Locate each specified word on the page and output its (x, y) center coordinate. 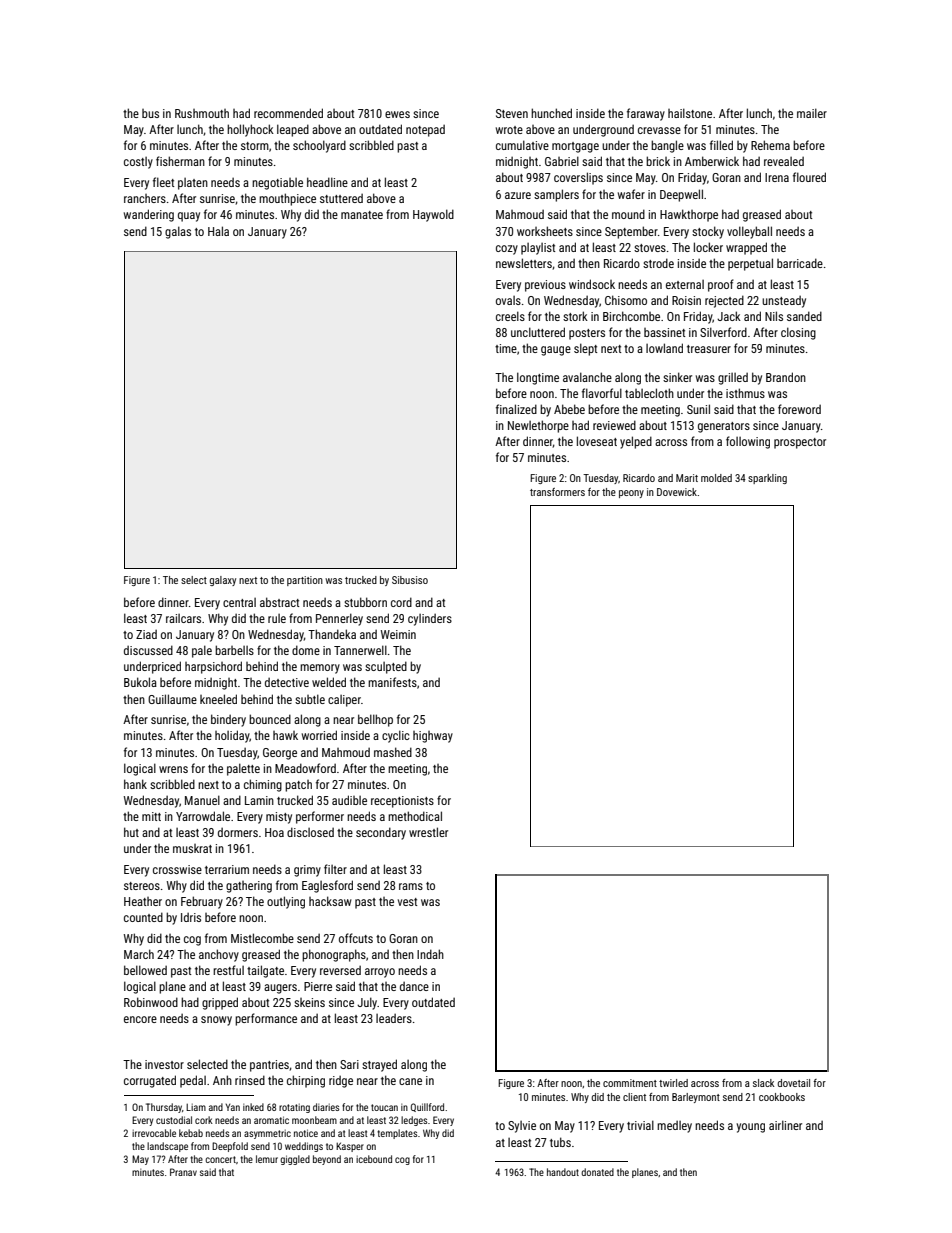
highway (433, 737)
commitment (630, 1083)
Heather (143, 901)
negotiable (277, 184)
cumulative (522, 145)
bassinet (664, 332)
